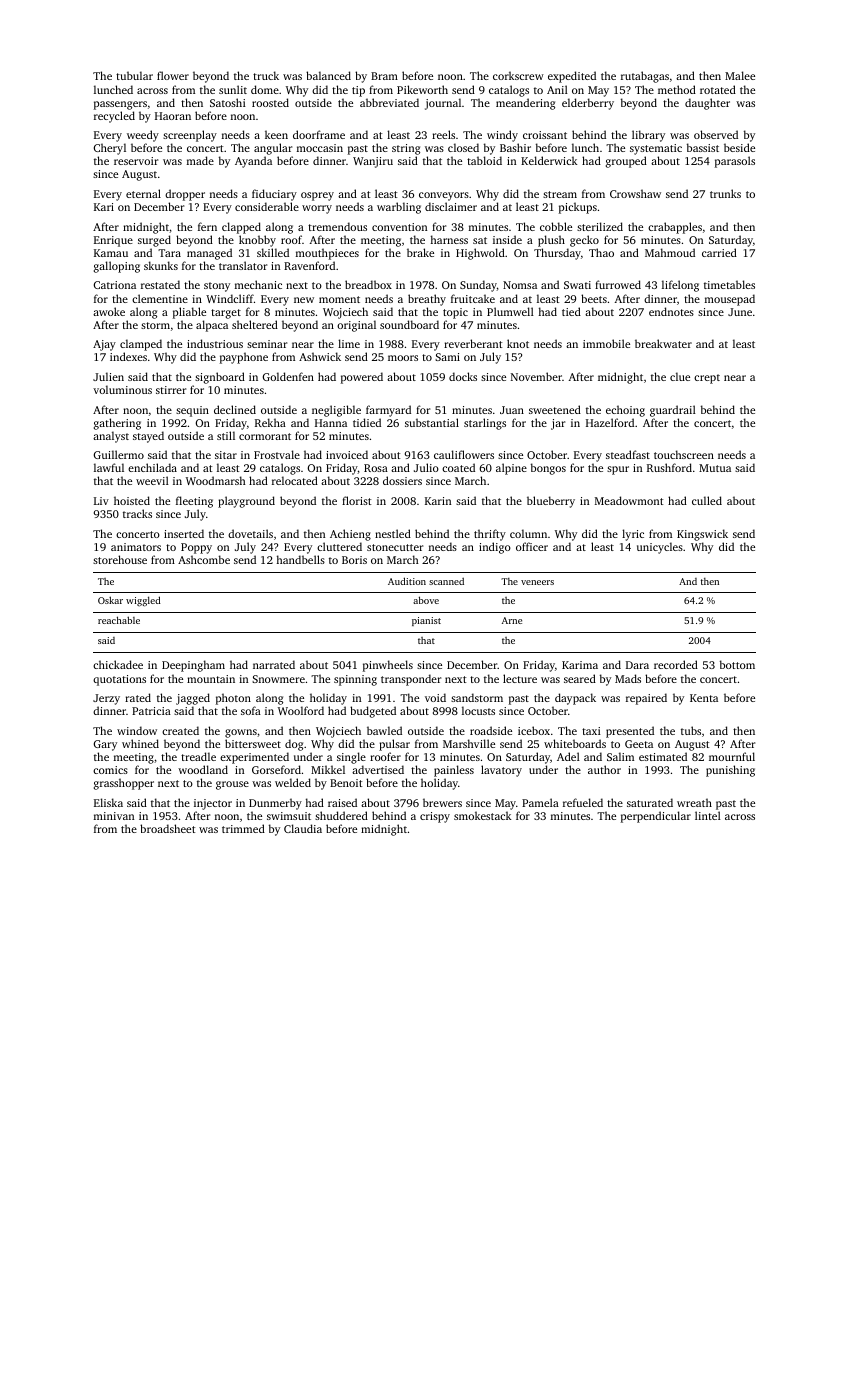 Image resolution: width=849 pixels, height=1400 pixels. Describe the element at coordinates (339, 299) in the document. I see `moment` at that location.
